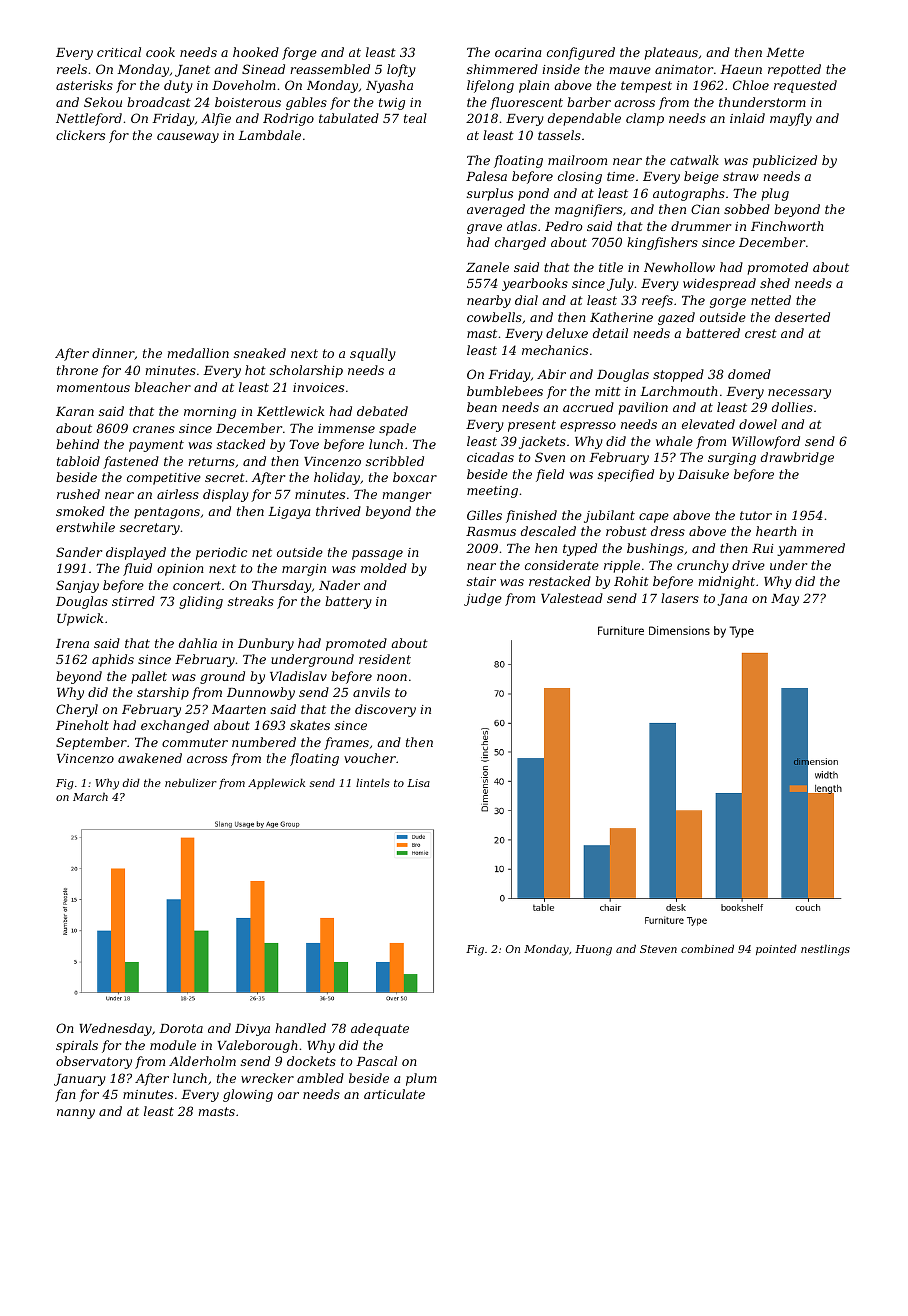 Image resolution: width=908 pixels, height=1316 pixels. What do you see at coordinates (484, 515) in the document?
I see `Gilles` at bounding box center [484, 515].
